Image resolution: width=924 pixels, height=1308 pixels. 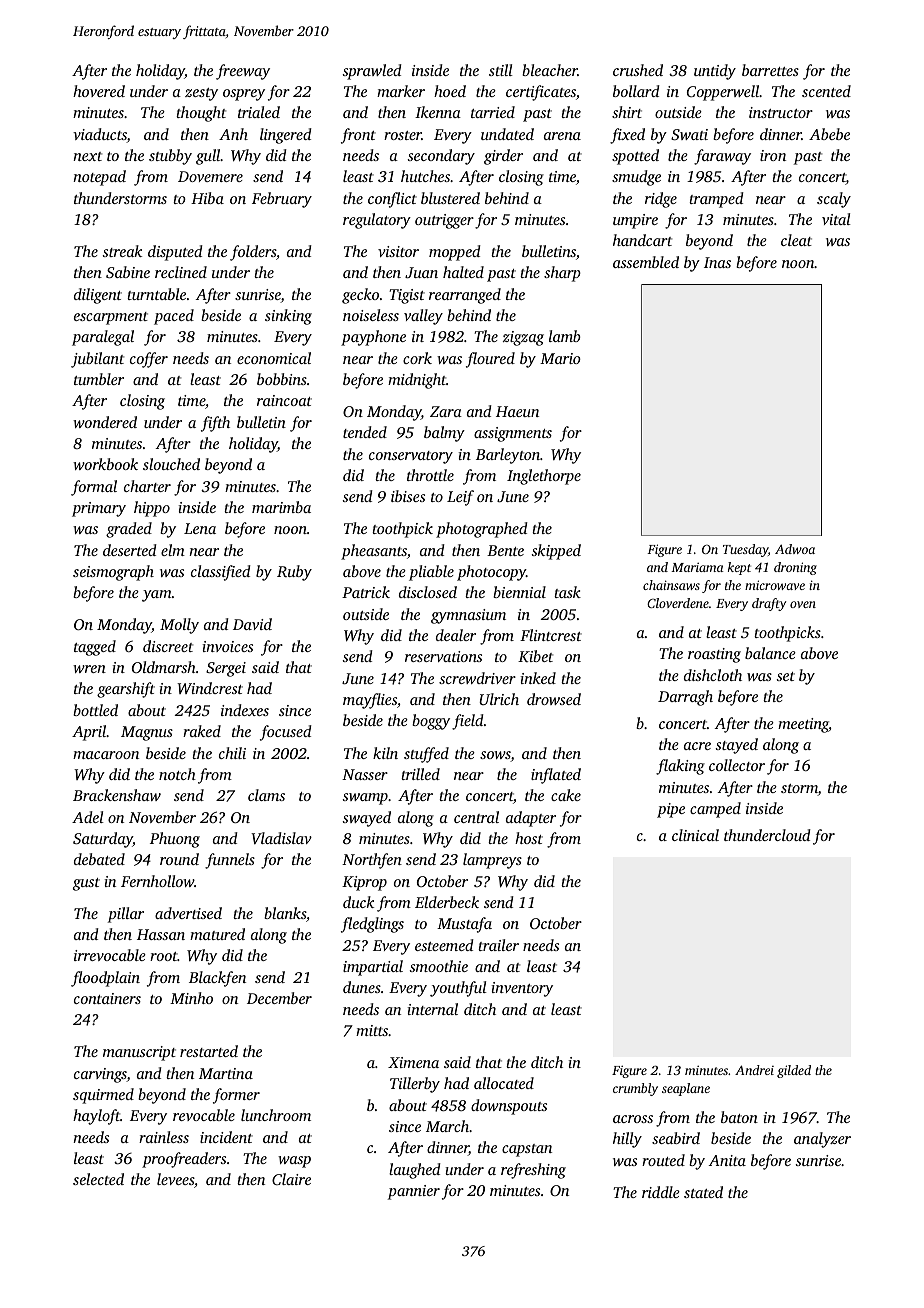 I want to click on hovered, so click(x=99, y=91).
